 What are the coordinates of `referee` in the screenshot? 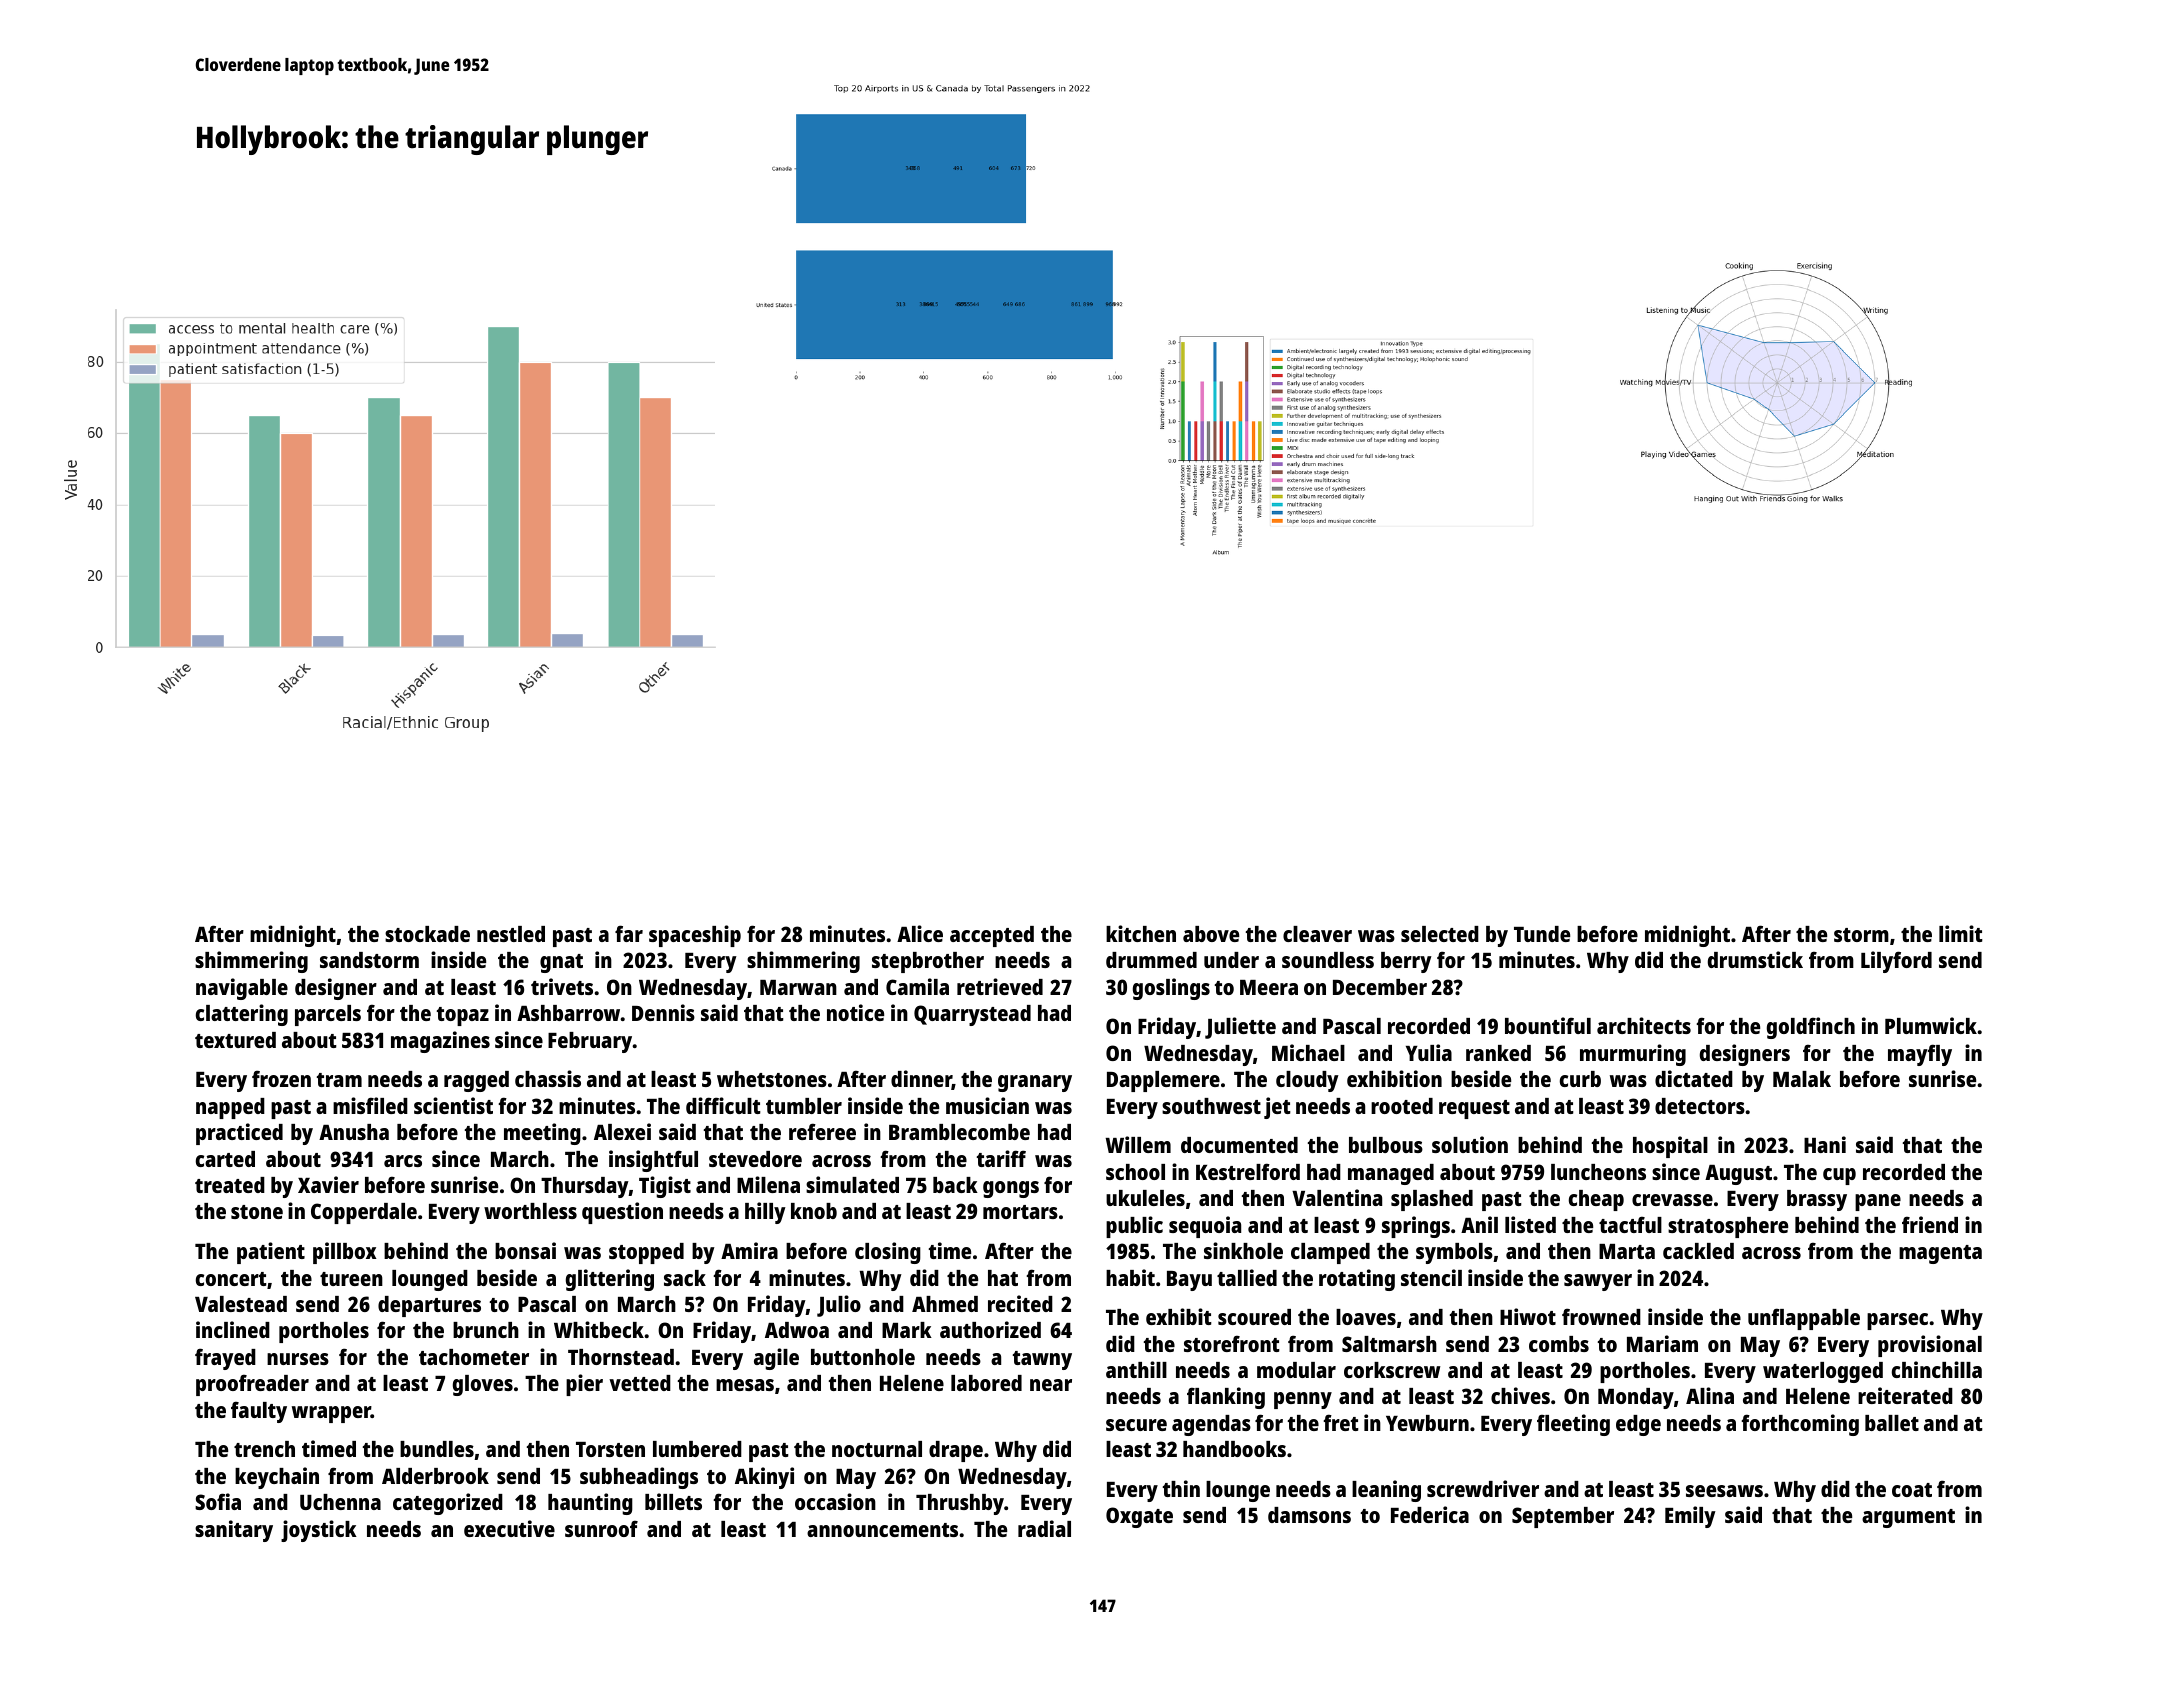 It's located at (822, 1131).
